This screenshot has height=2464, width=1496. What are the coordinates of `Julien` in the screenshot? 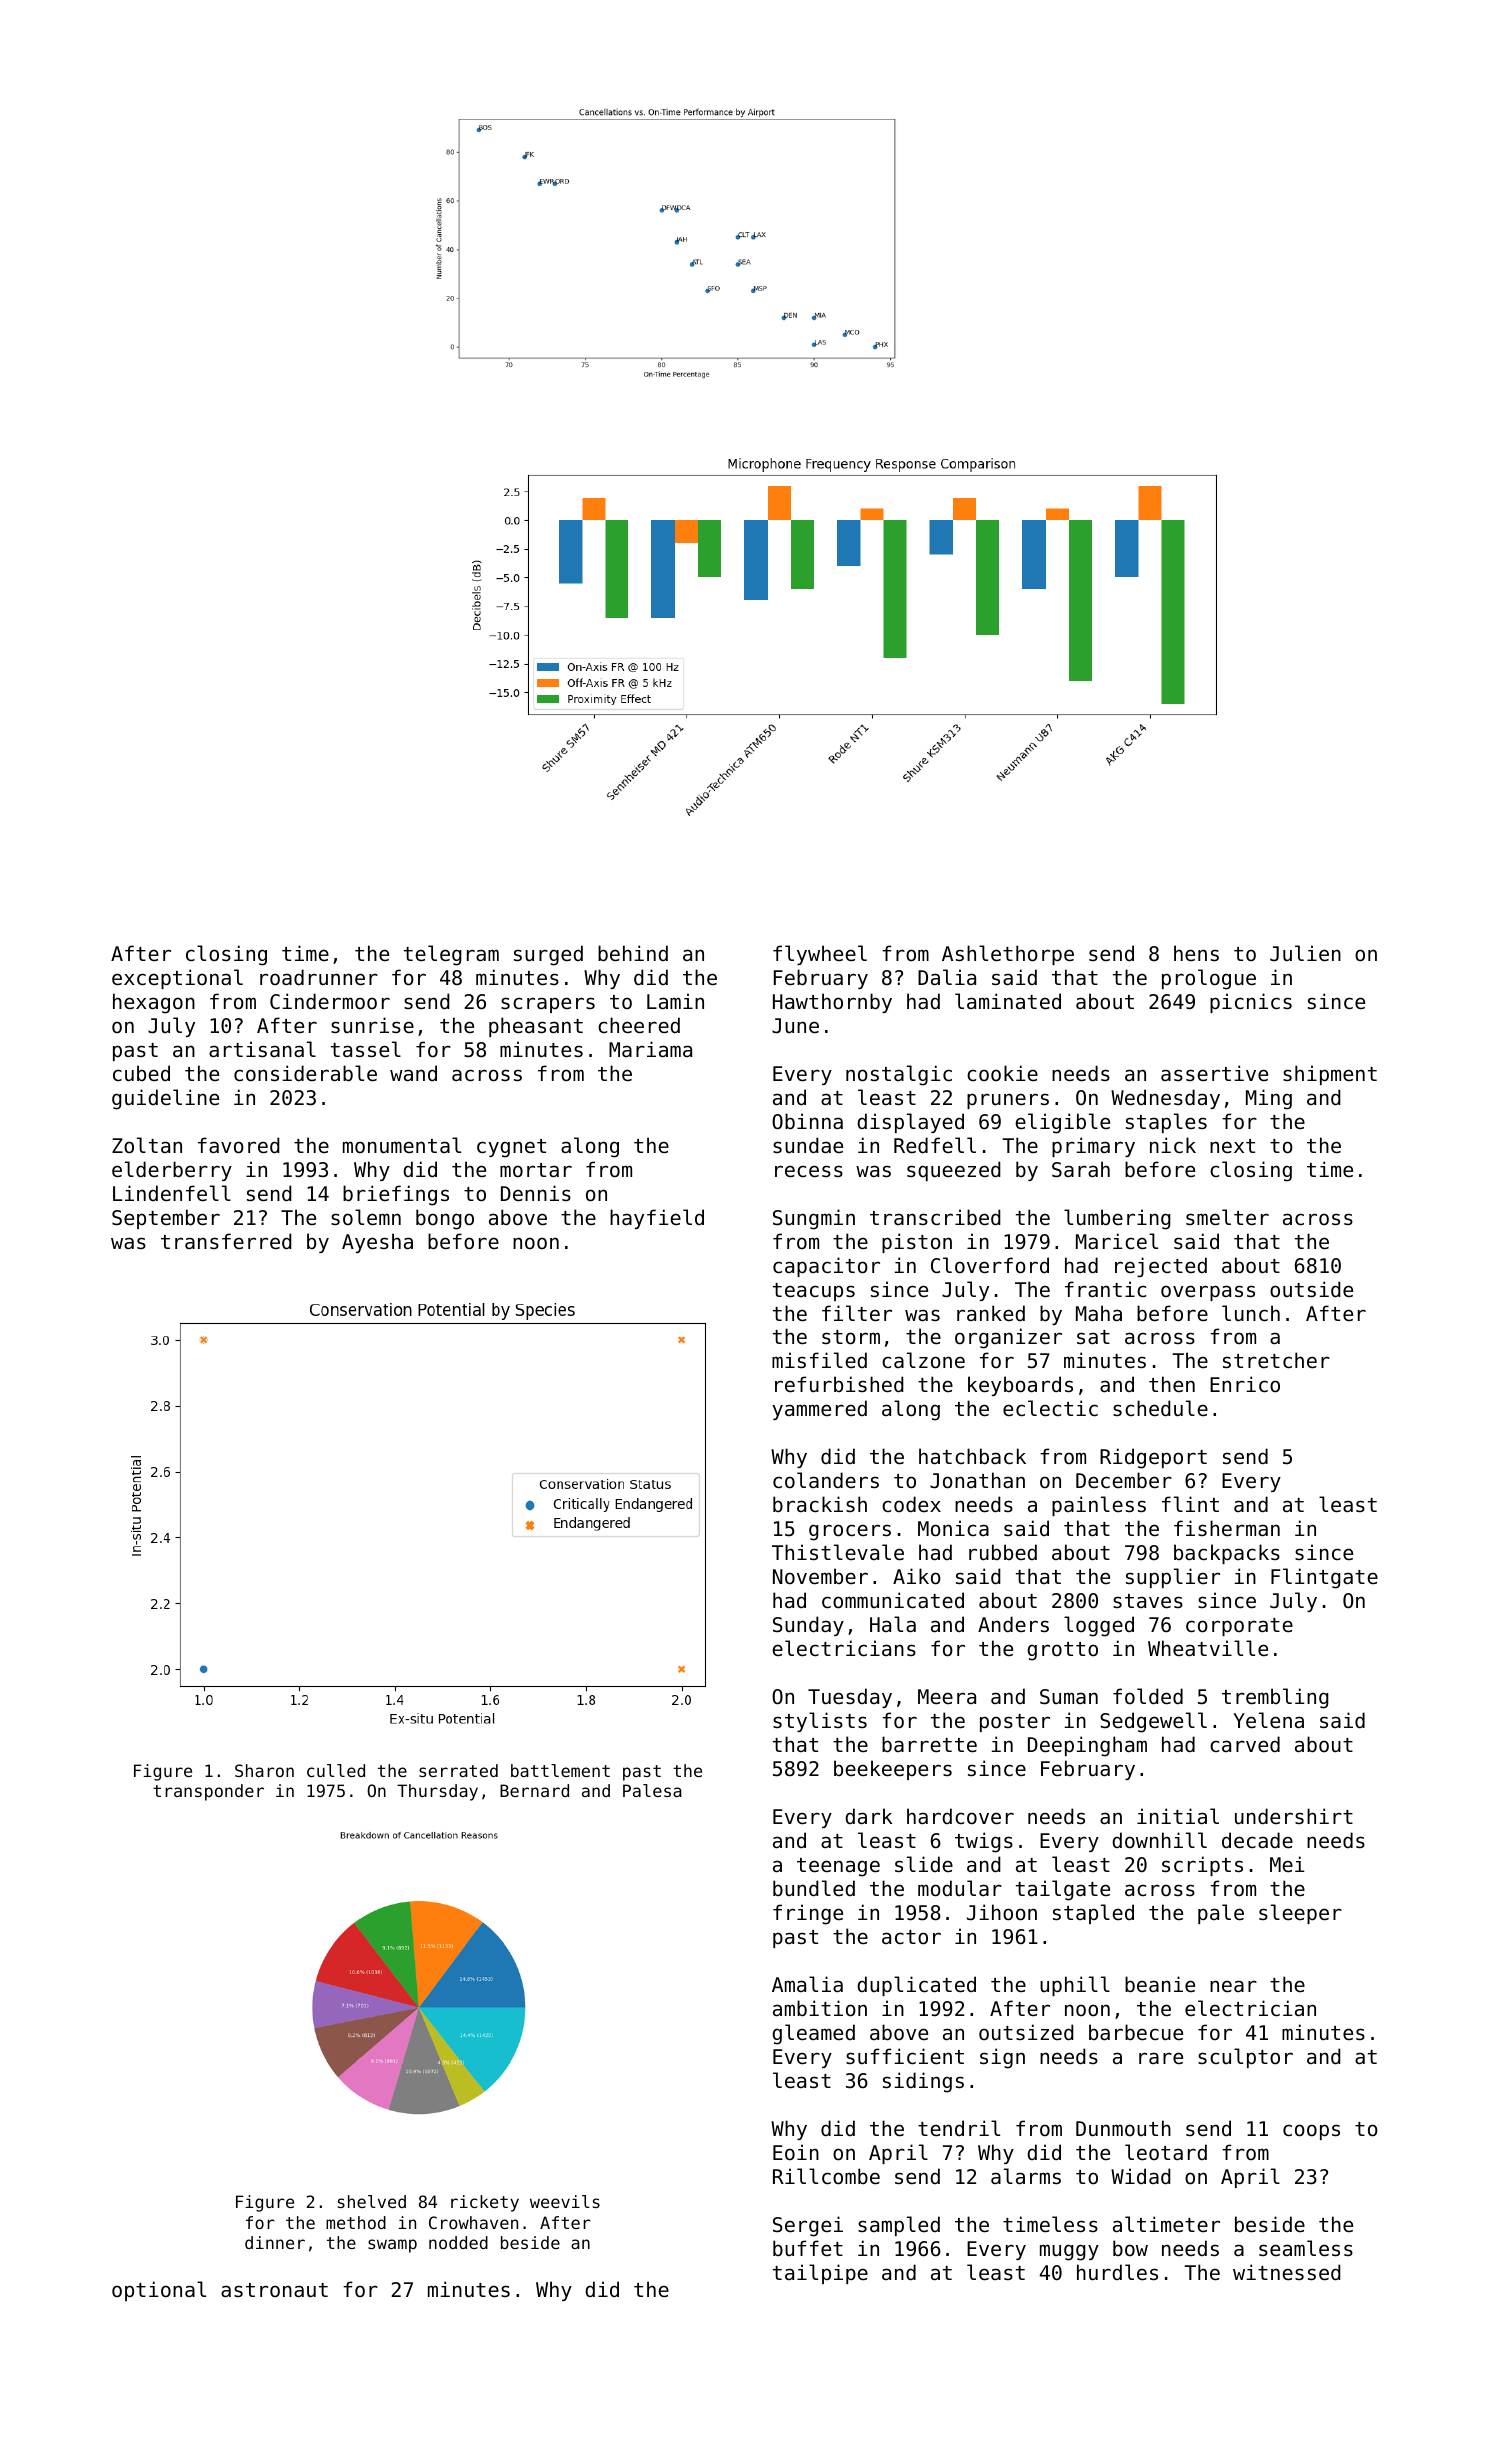 It's located at (1305, 953).
